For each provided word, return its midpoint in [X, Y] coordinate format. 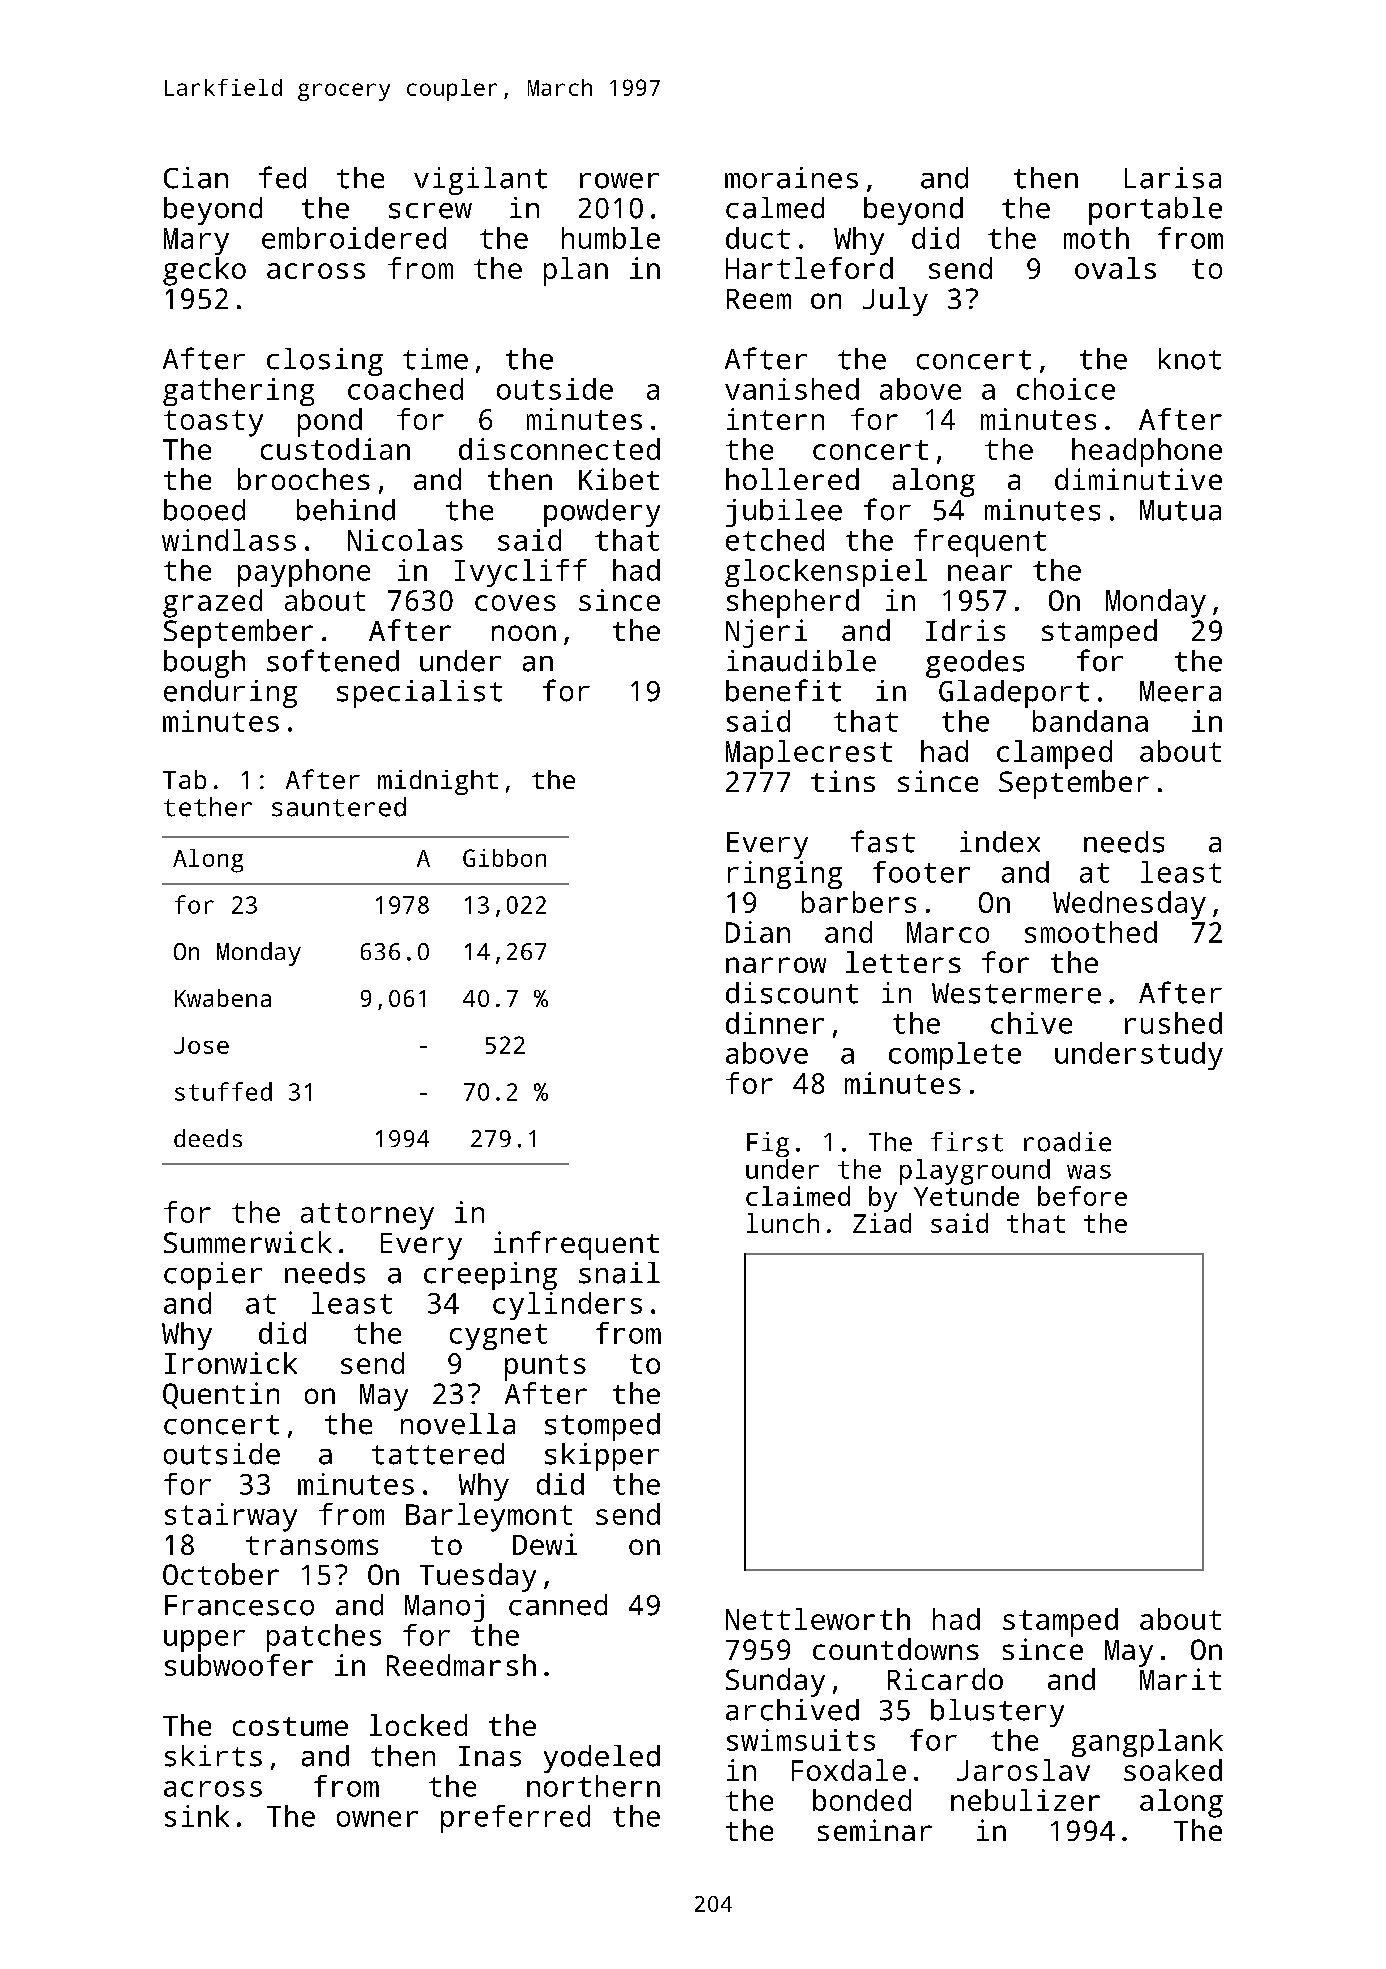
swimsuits [801, 1740]
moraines [791, 178]
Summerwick [248, 1242]
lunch [783, 1223]
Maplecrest [809, 754]
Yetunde [966, 1196]
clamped [1054, 754]
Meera [1180, 691]
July [895, 301]
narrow [776, 965]
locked [418, 1725]
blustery [997, 1713]
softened [333, 660]
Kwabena [223, 998]
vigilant [480, 181]
